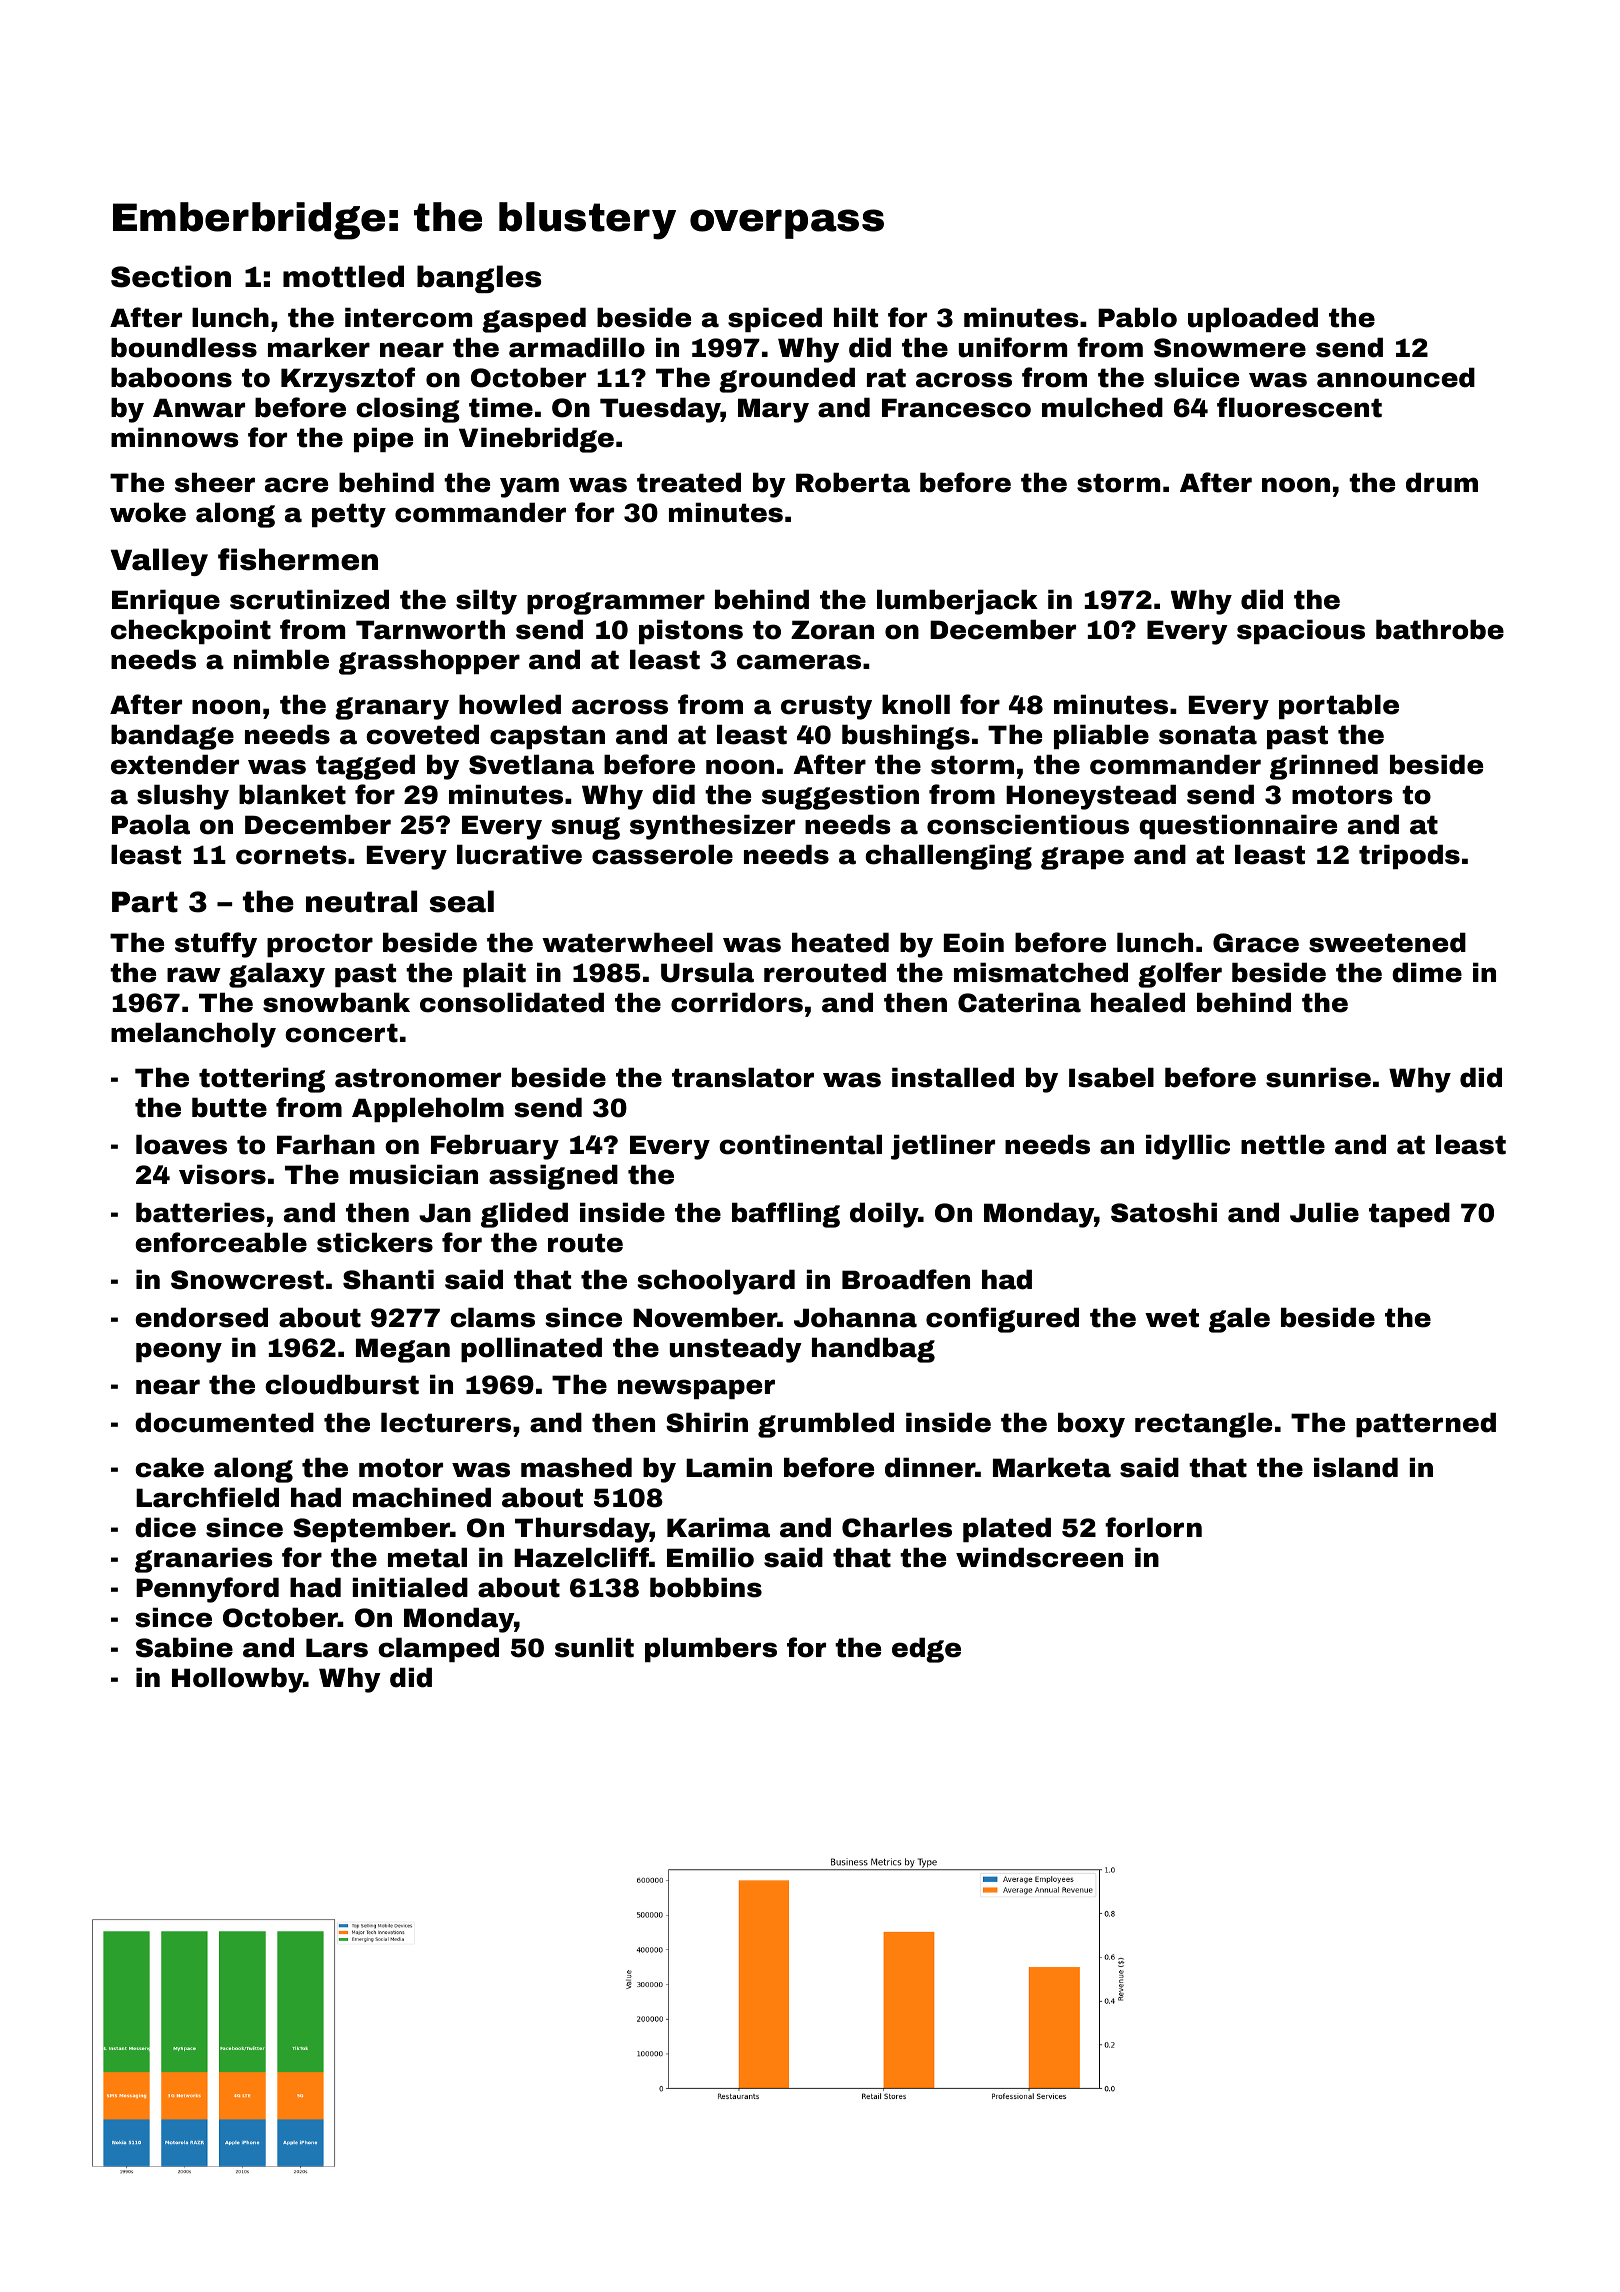 The height and width of the image is (2292, 1620). I want to click on Emilio, so click(710, 1557).
